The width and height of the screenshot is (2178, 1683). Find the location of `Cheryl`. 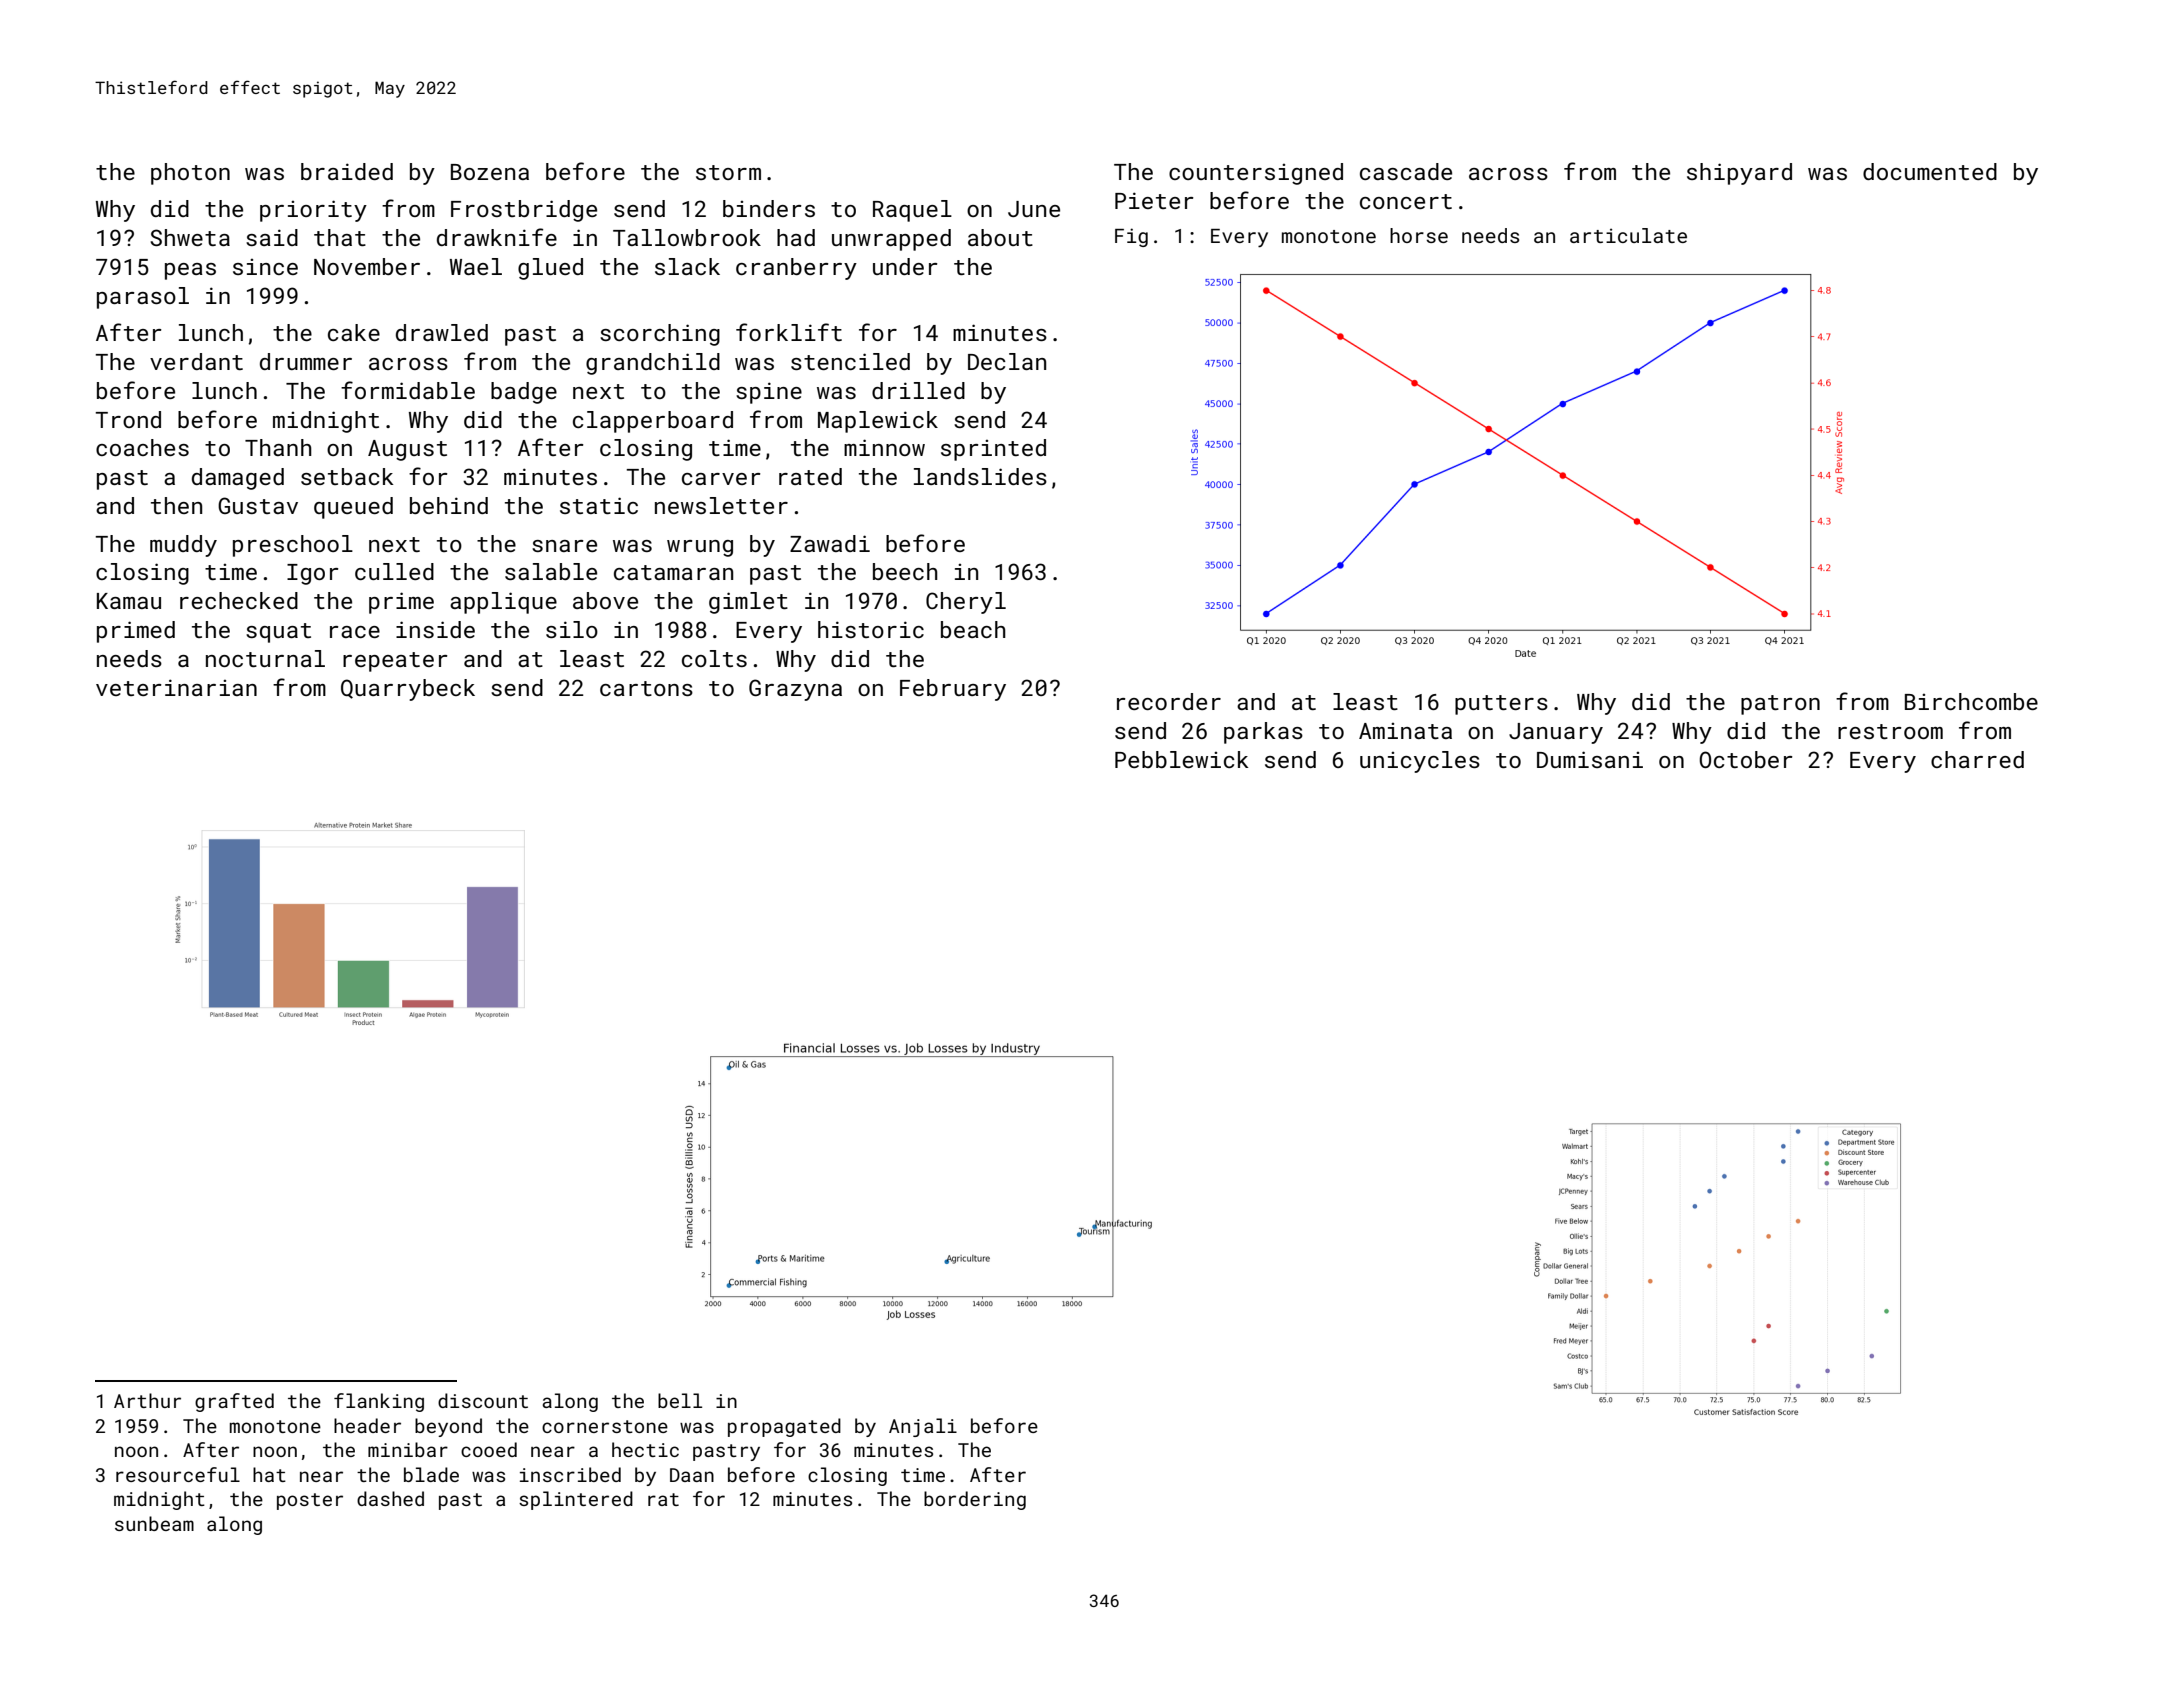

Cheryl is located at coordinates (966, 603).
